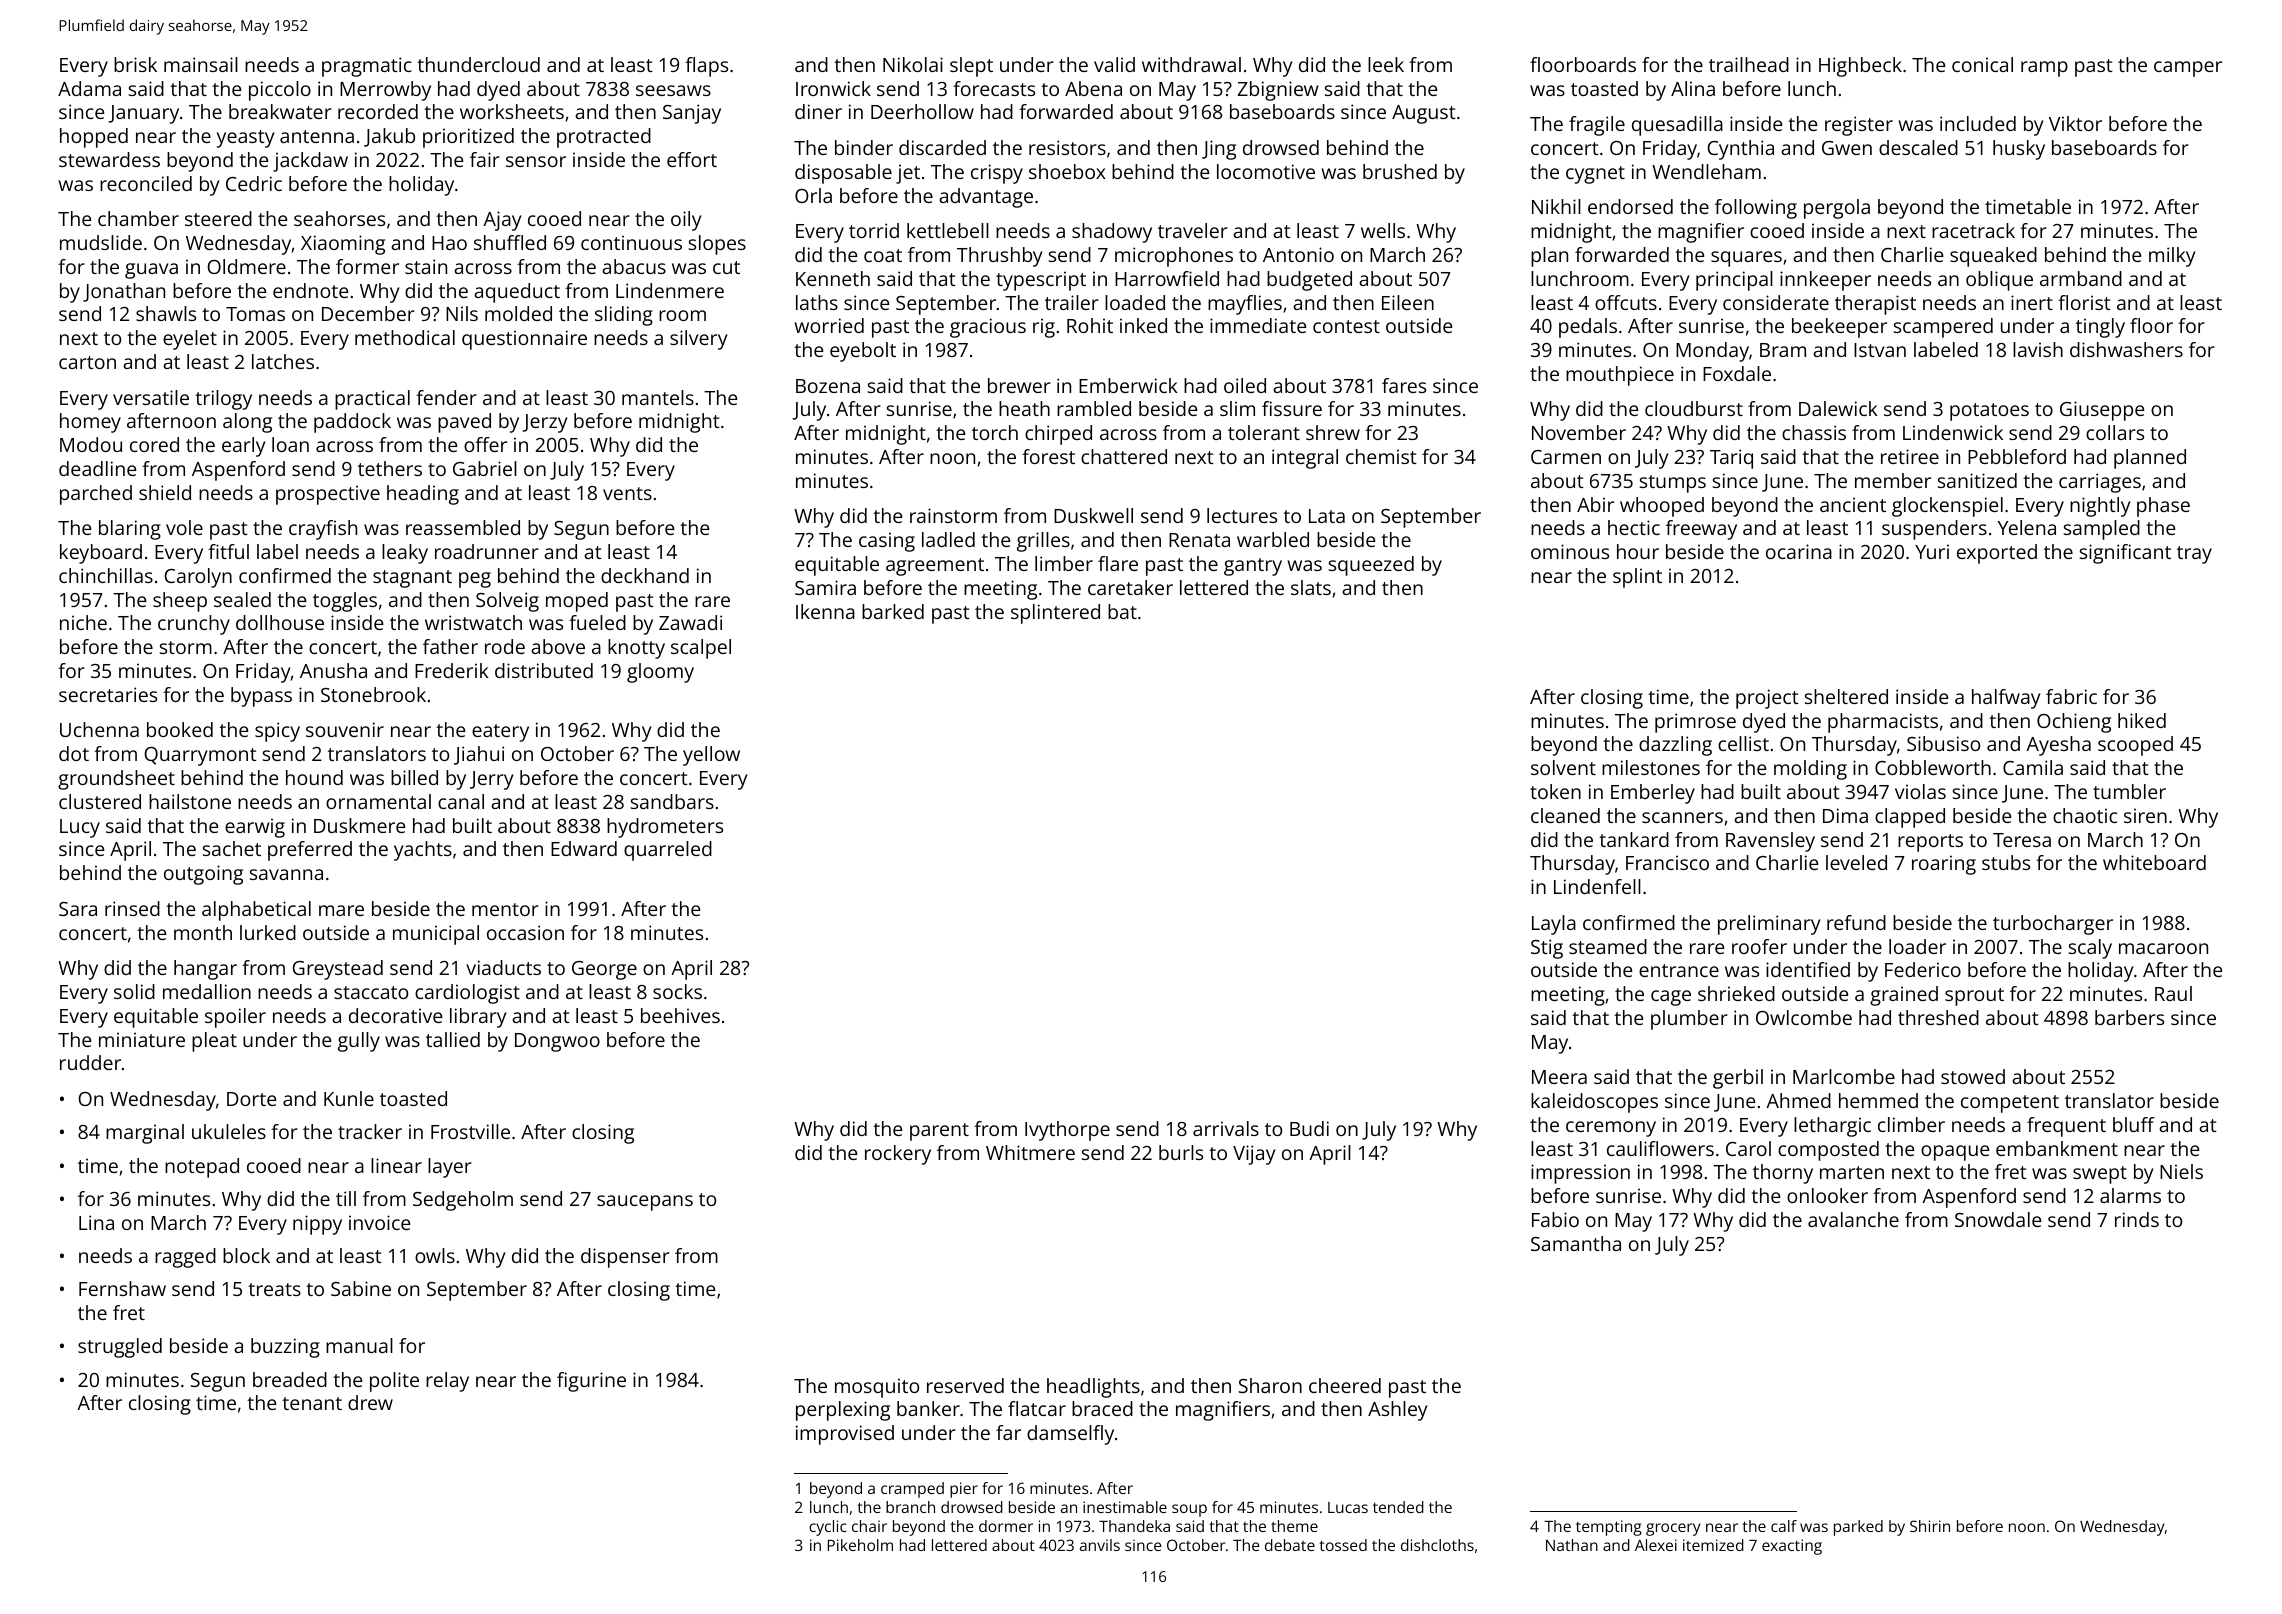 This screenshot has height=1614, width=2282. I want to click on grilles, so click(1043, 542).
